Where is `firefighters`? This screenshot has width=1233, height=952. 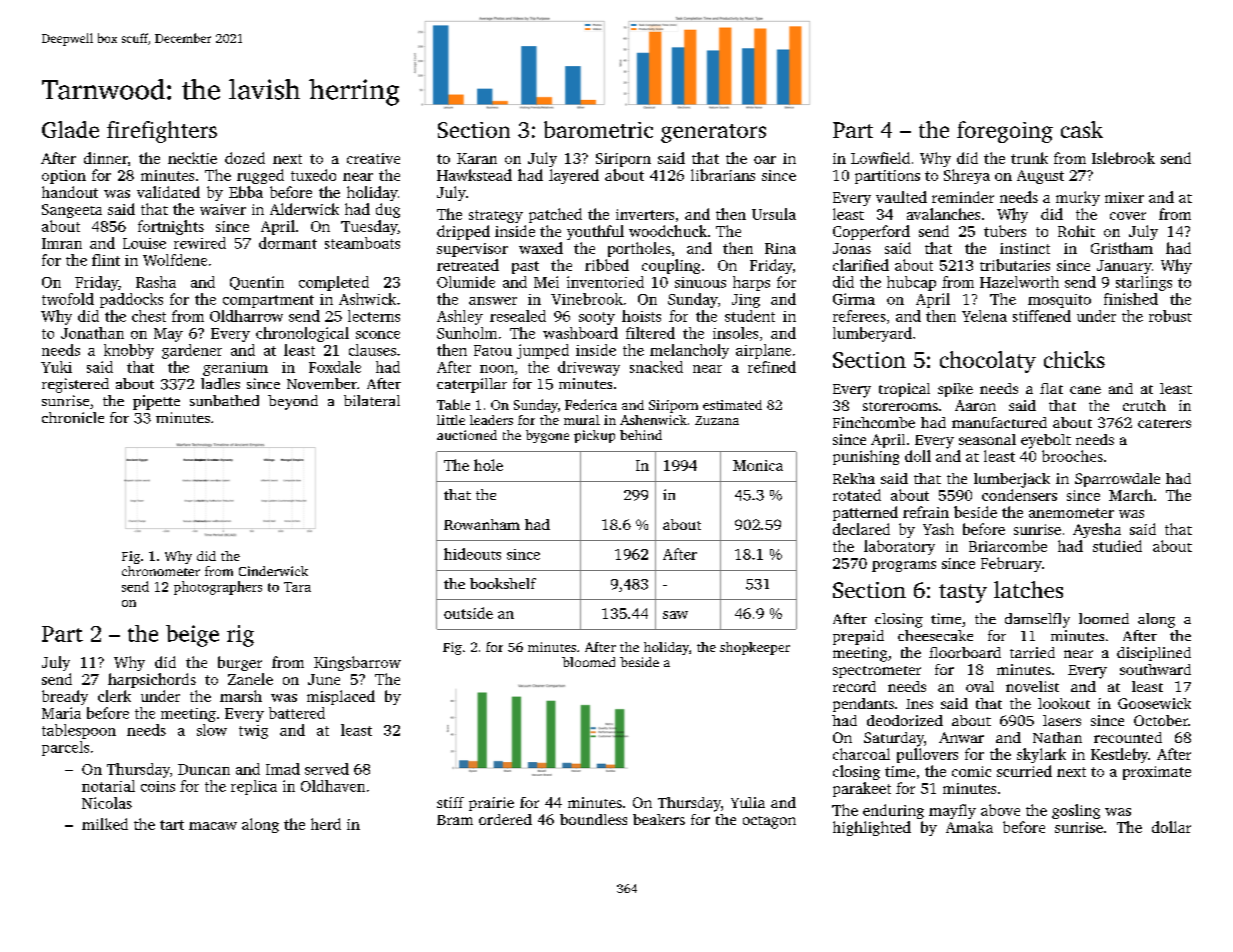
firefighters is located at coordinates (162, 132).
